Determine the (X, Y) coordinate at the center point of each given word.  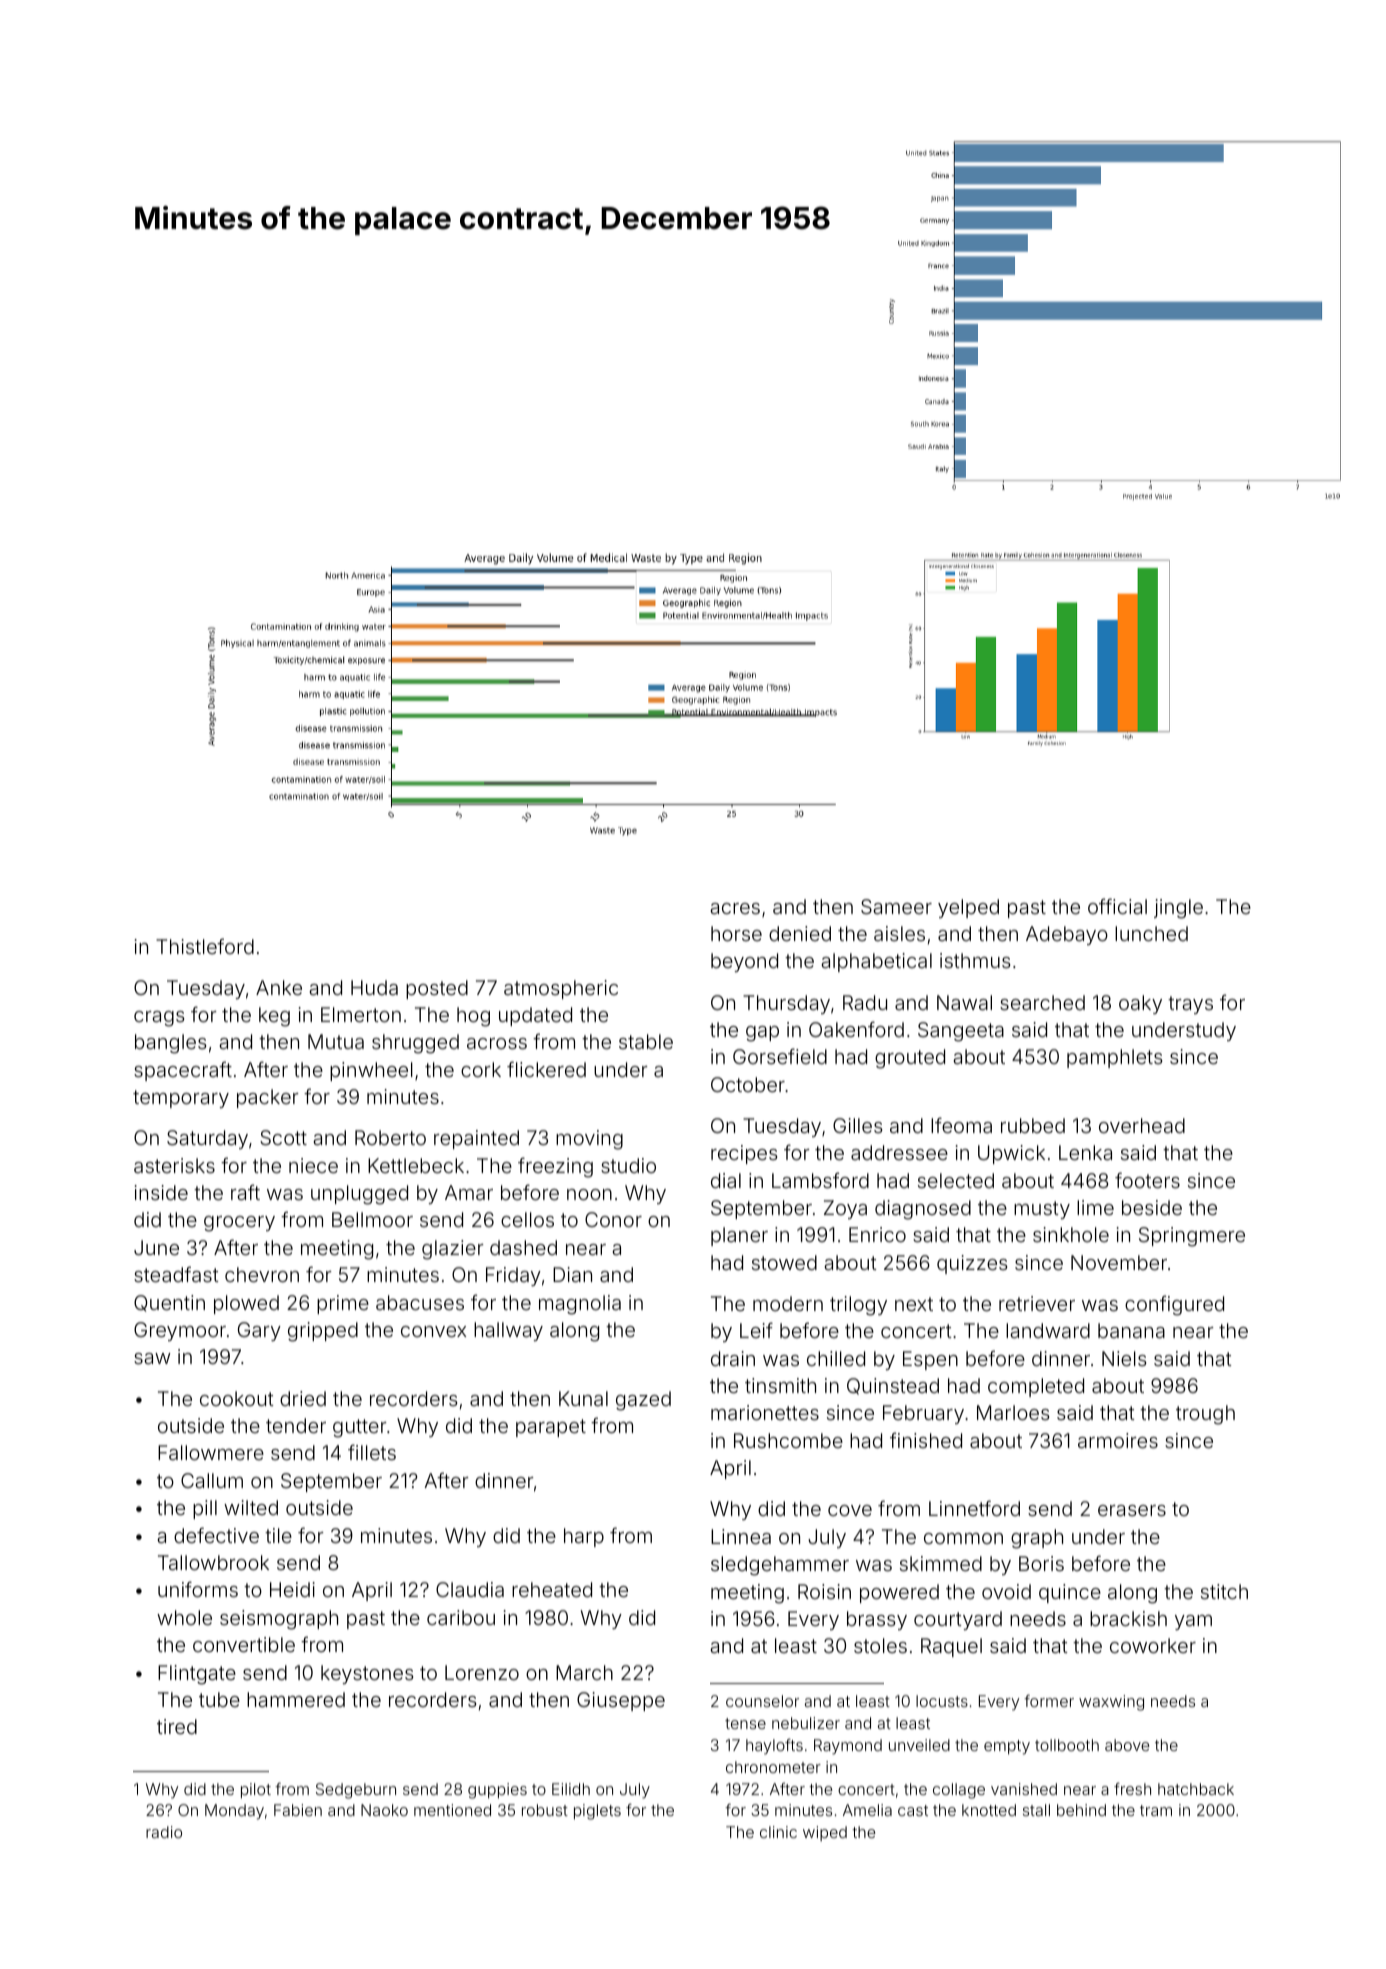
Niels (1124, 1358)
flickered (546, 1069)
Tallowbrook (213, 1562)
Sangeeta (961, 1032)
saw (152, 1358)
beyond (744, 962)
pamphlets (1114, 1058)
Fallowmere (211, 1452)
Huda (374, 987)
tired (177, 1726)
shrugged (415, 1044)
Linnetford (974, 1508)
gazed (643, 1401)
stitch (1224, 1591)
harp (584, 1537)
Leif (756, 1330)
